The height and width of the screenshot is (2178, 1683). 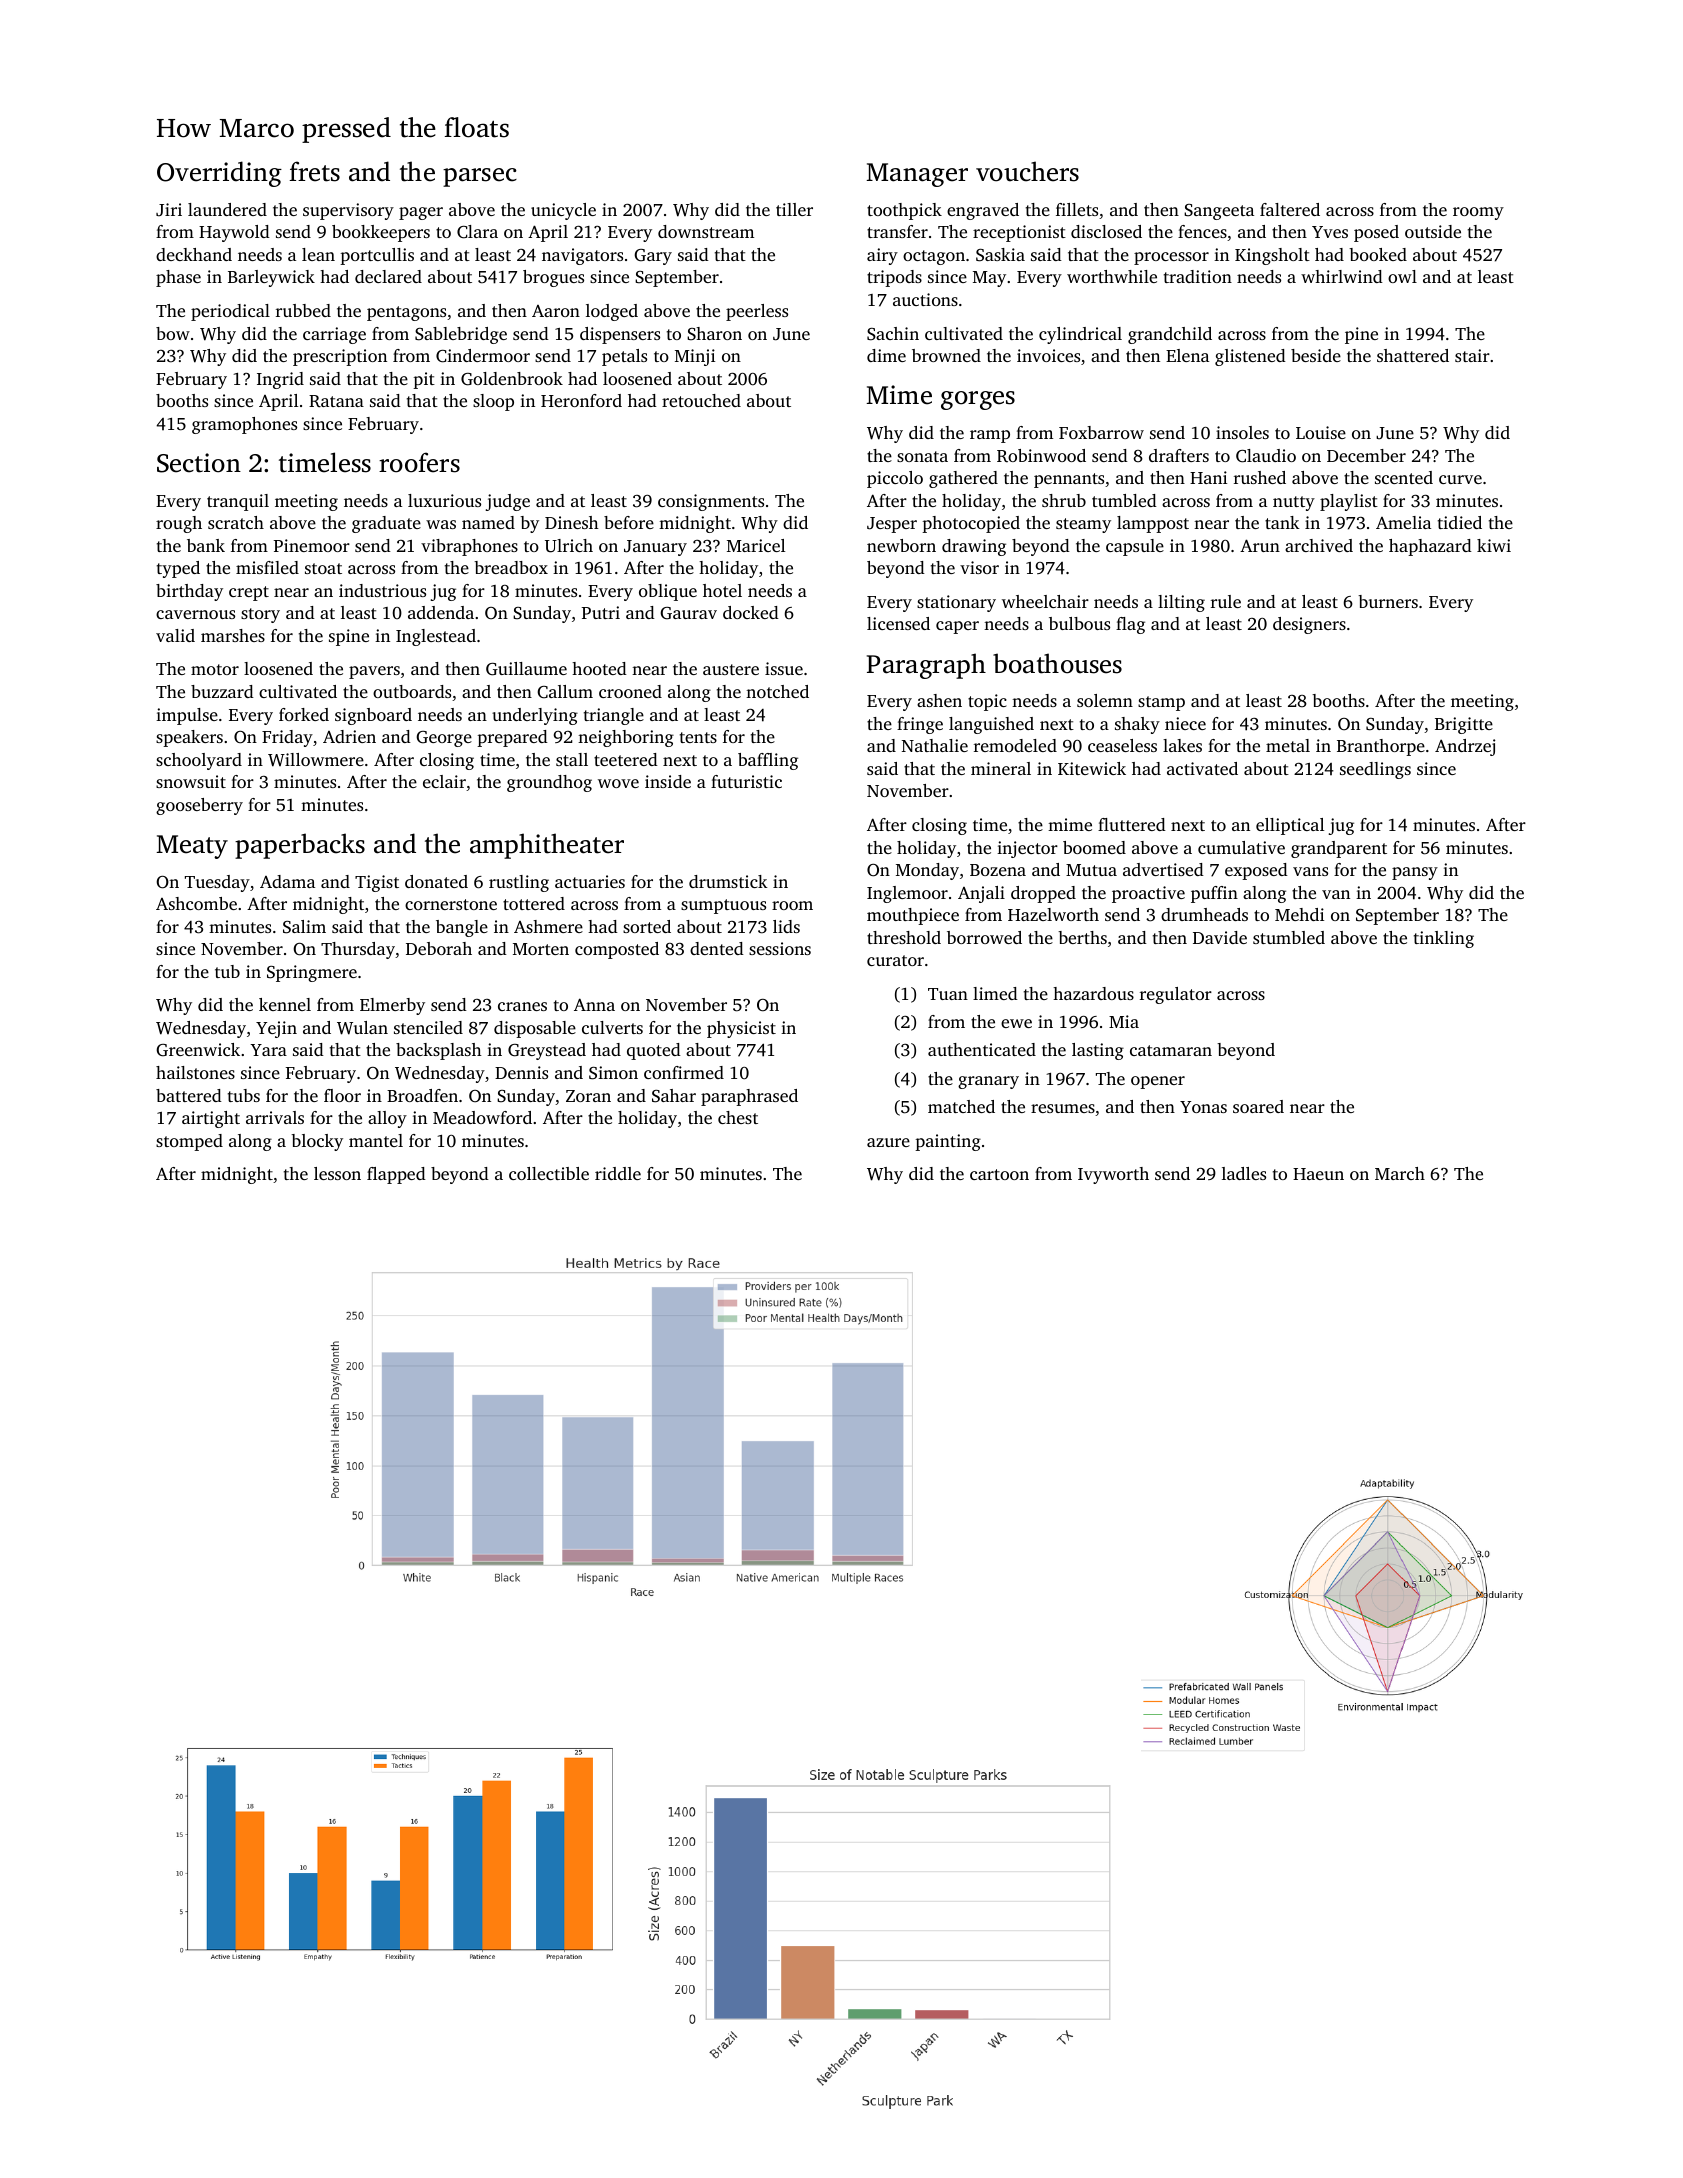 What do you see at coordinates (1444, 939) in the screenshot?
I see `tinkling` at bounding box center [1444, 939].
